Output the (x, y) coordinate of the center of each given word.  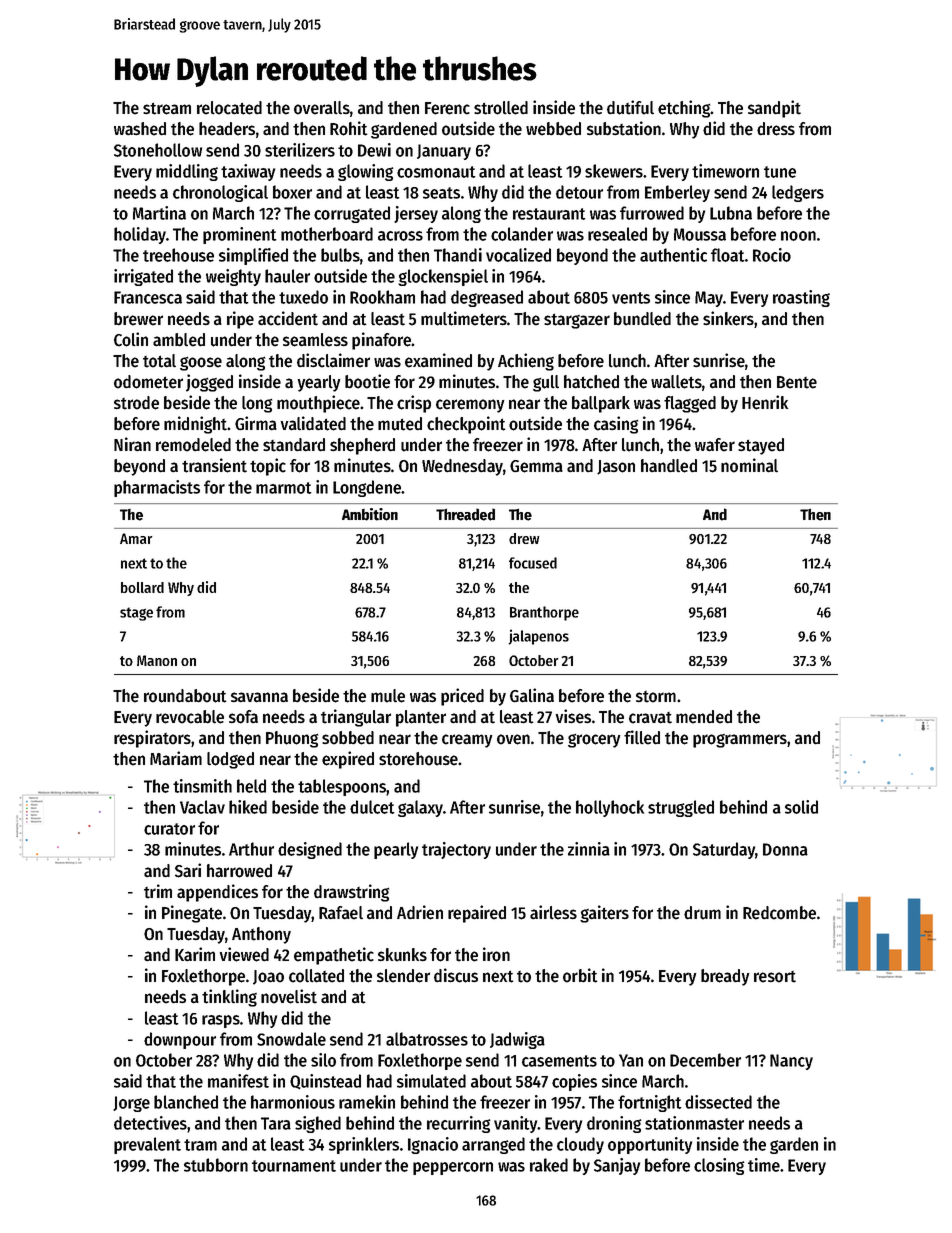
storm (656, 697)
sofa (243, 717)
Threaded (465, 514)
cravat (650, 718)
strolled (501, 108)
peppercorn (453, 1168)
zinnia (589, 849)
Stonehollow (158, 150)
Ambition (370, 514)
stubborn (216, 1165)
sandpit (774, 109)
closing (719, 1166)
